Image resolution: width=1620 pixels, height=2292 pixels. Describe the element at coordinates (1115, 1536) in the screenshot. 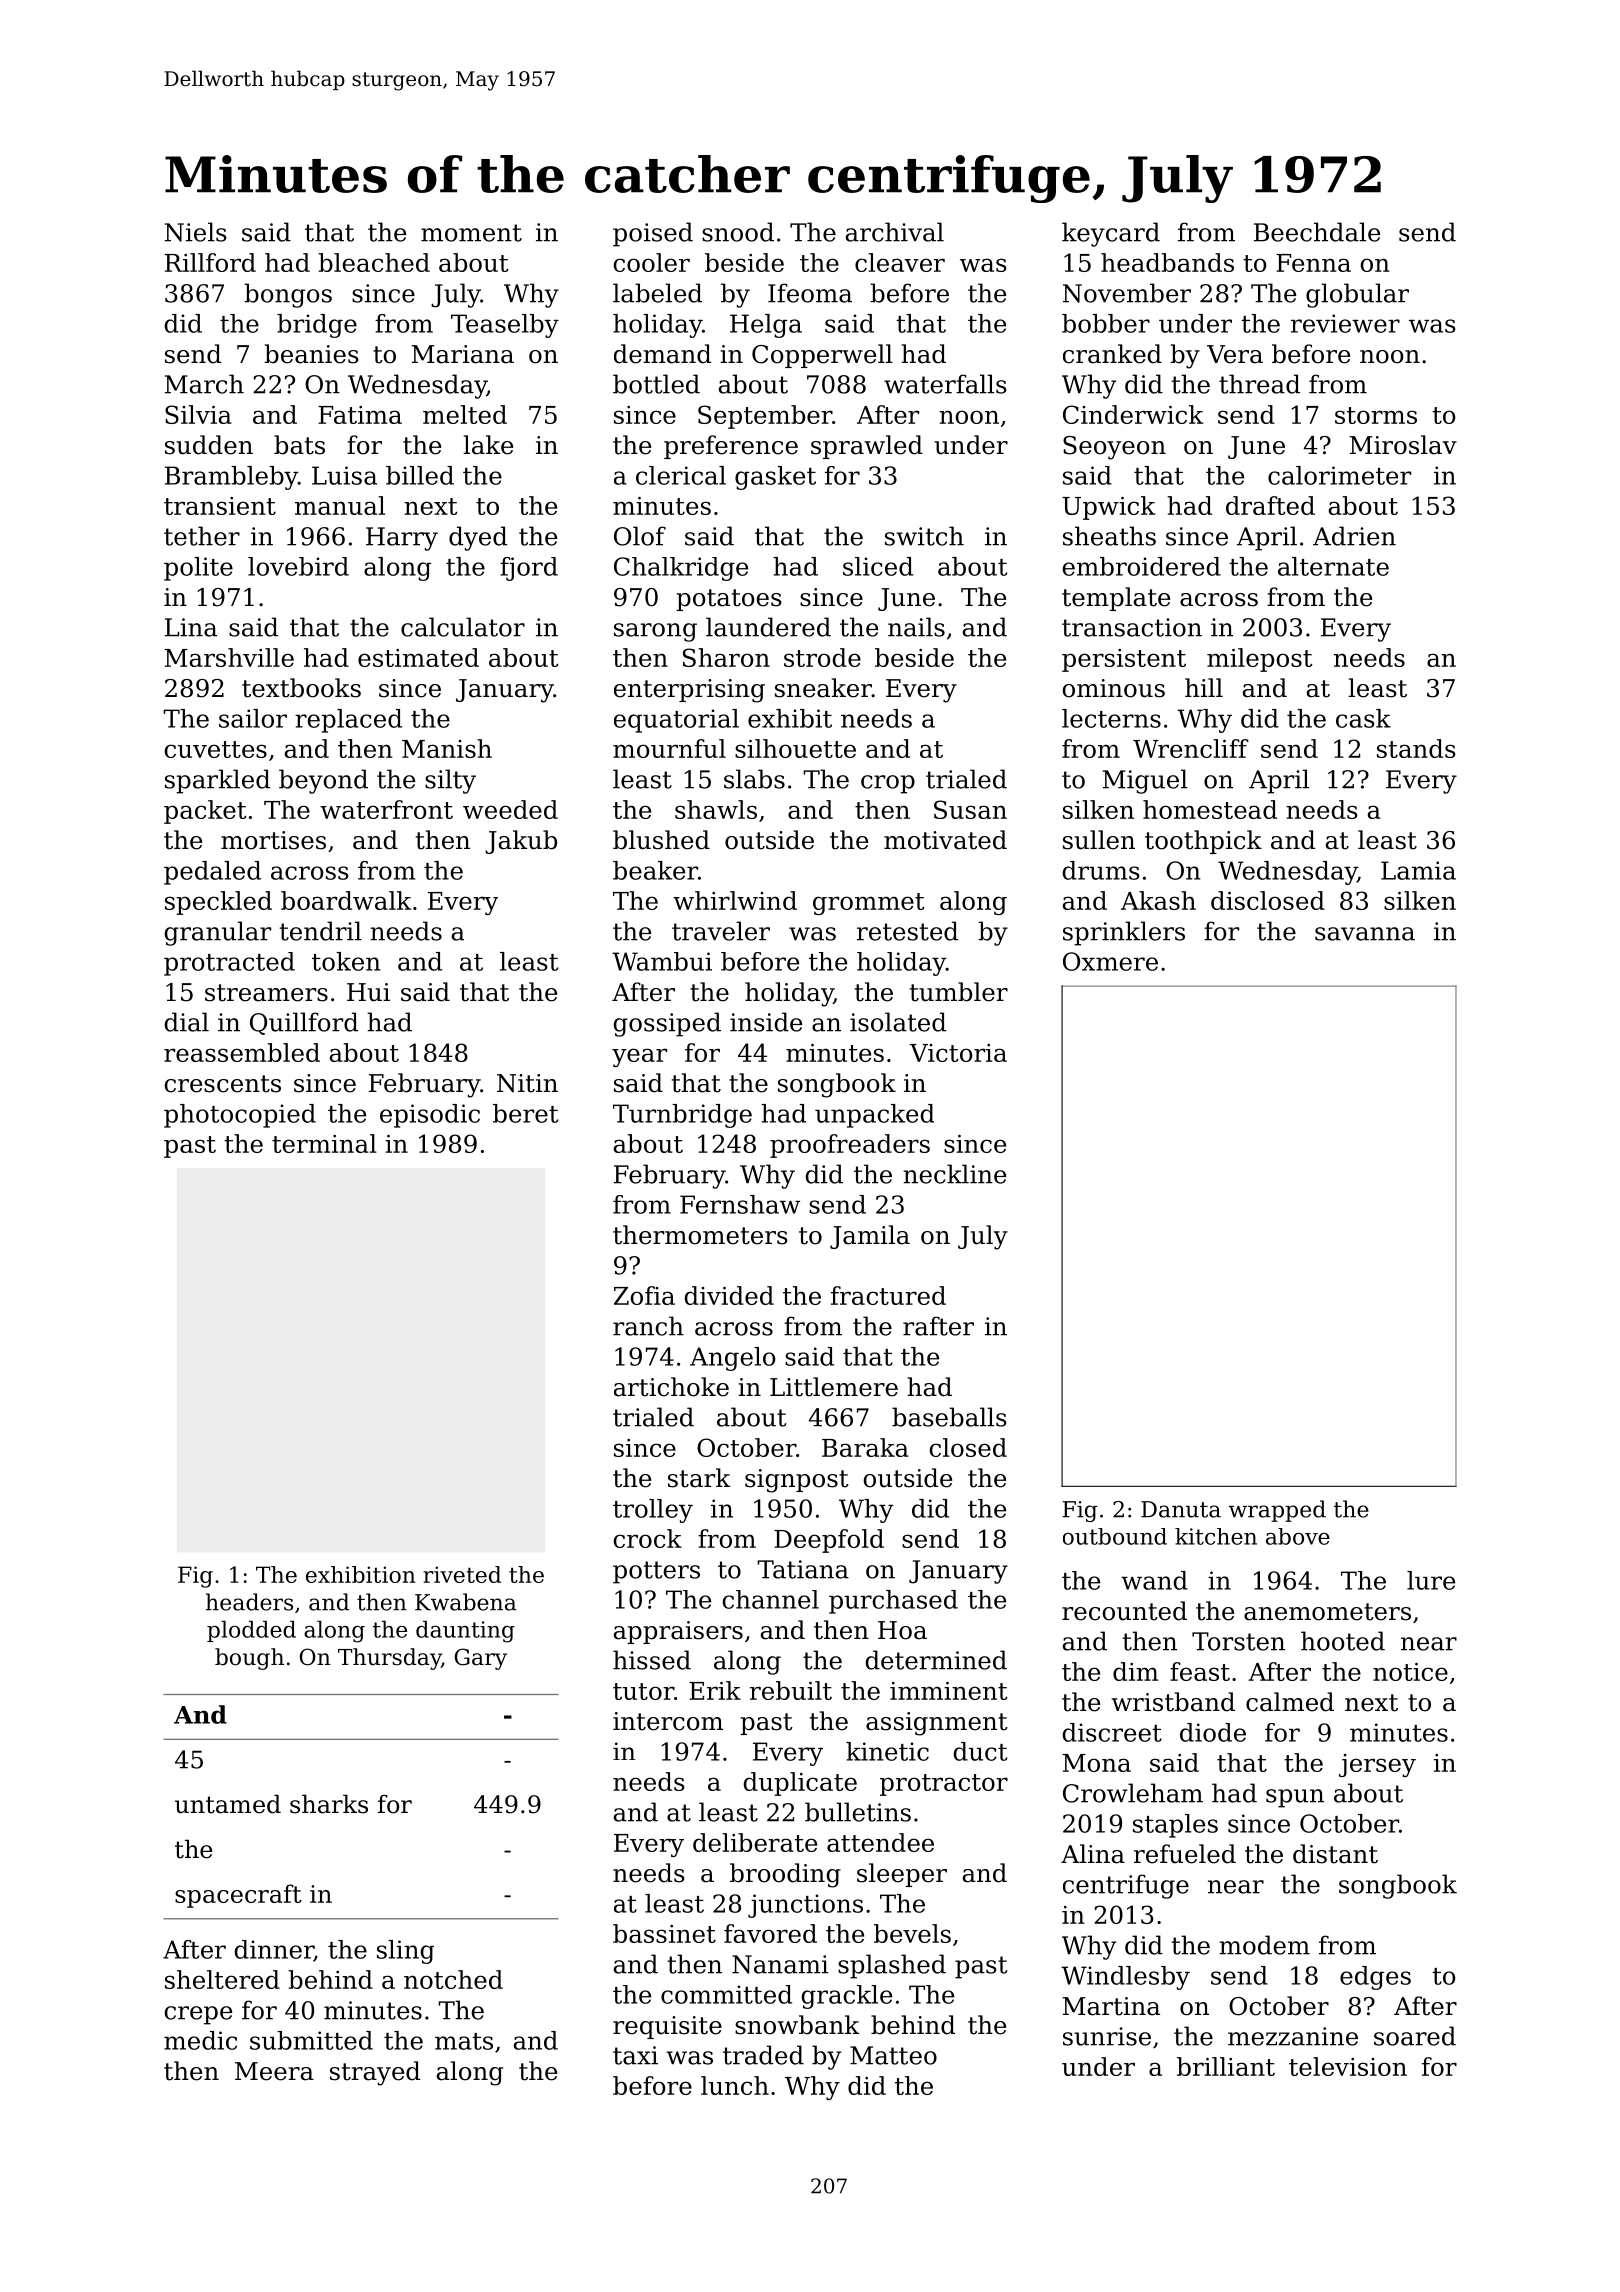

I see `outbound` at that location.
